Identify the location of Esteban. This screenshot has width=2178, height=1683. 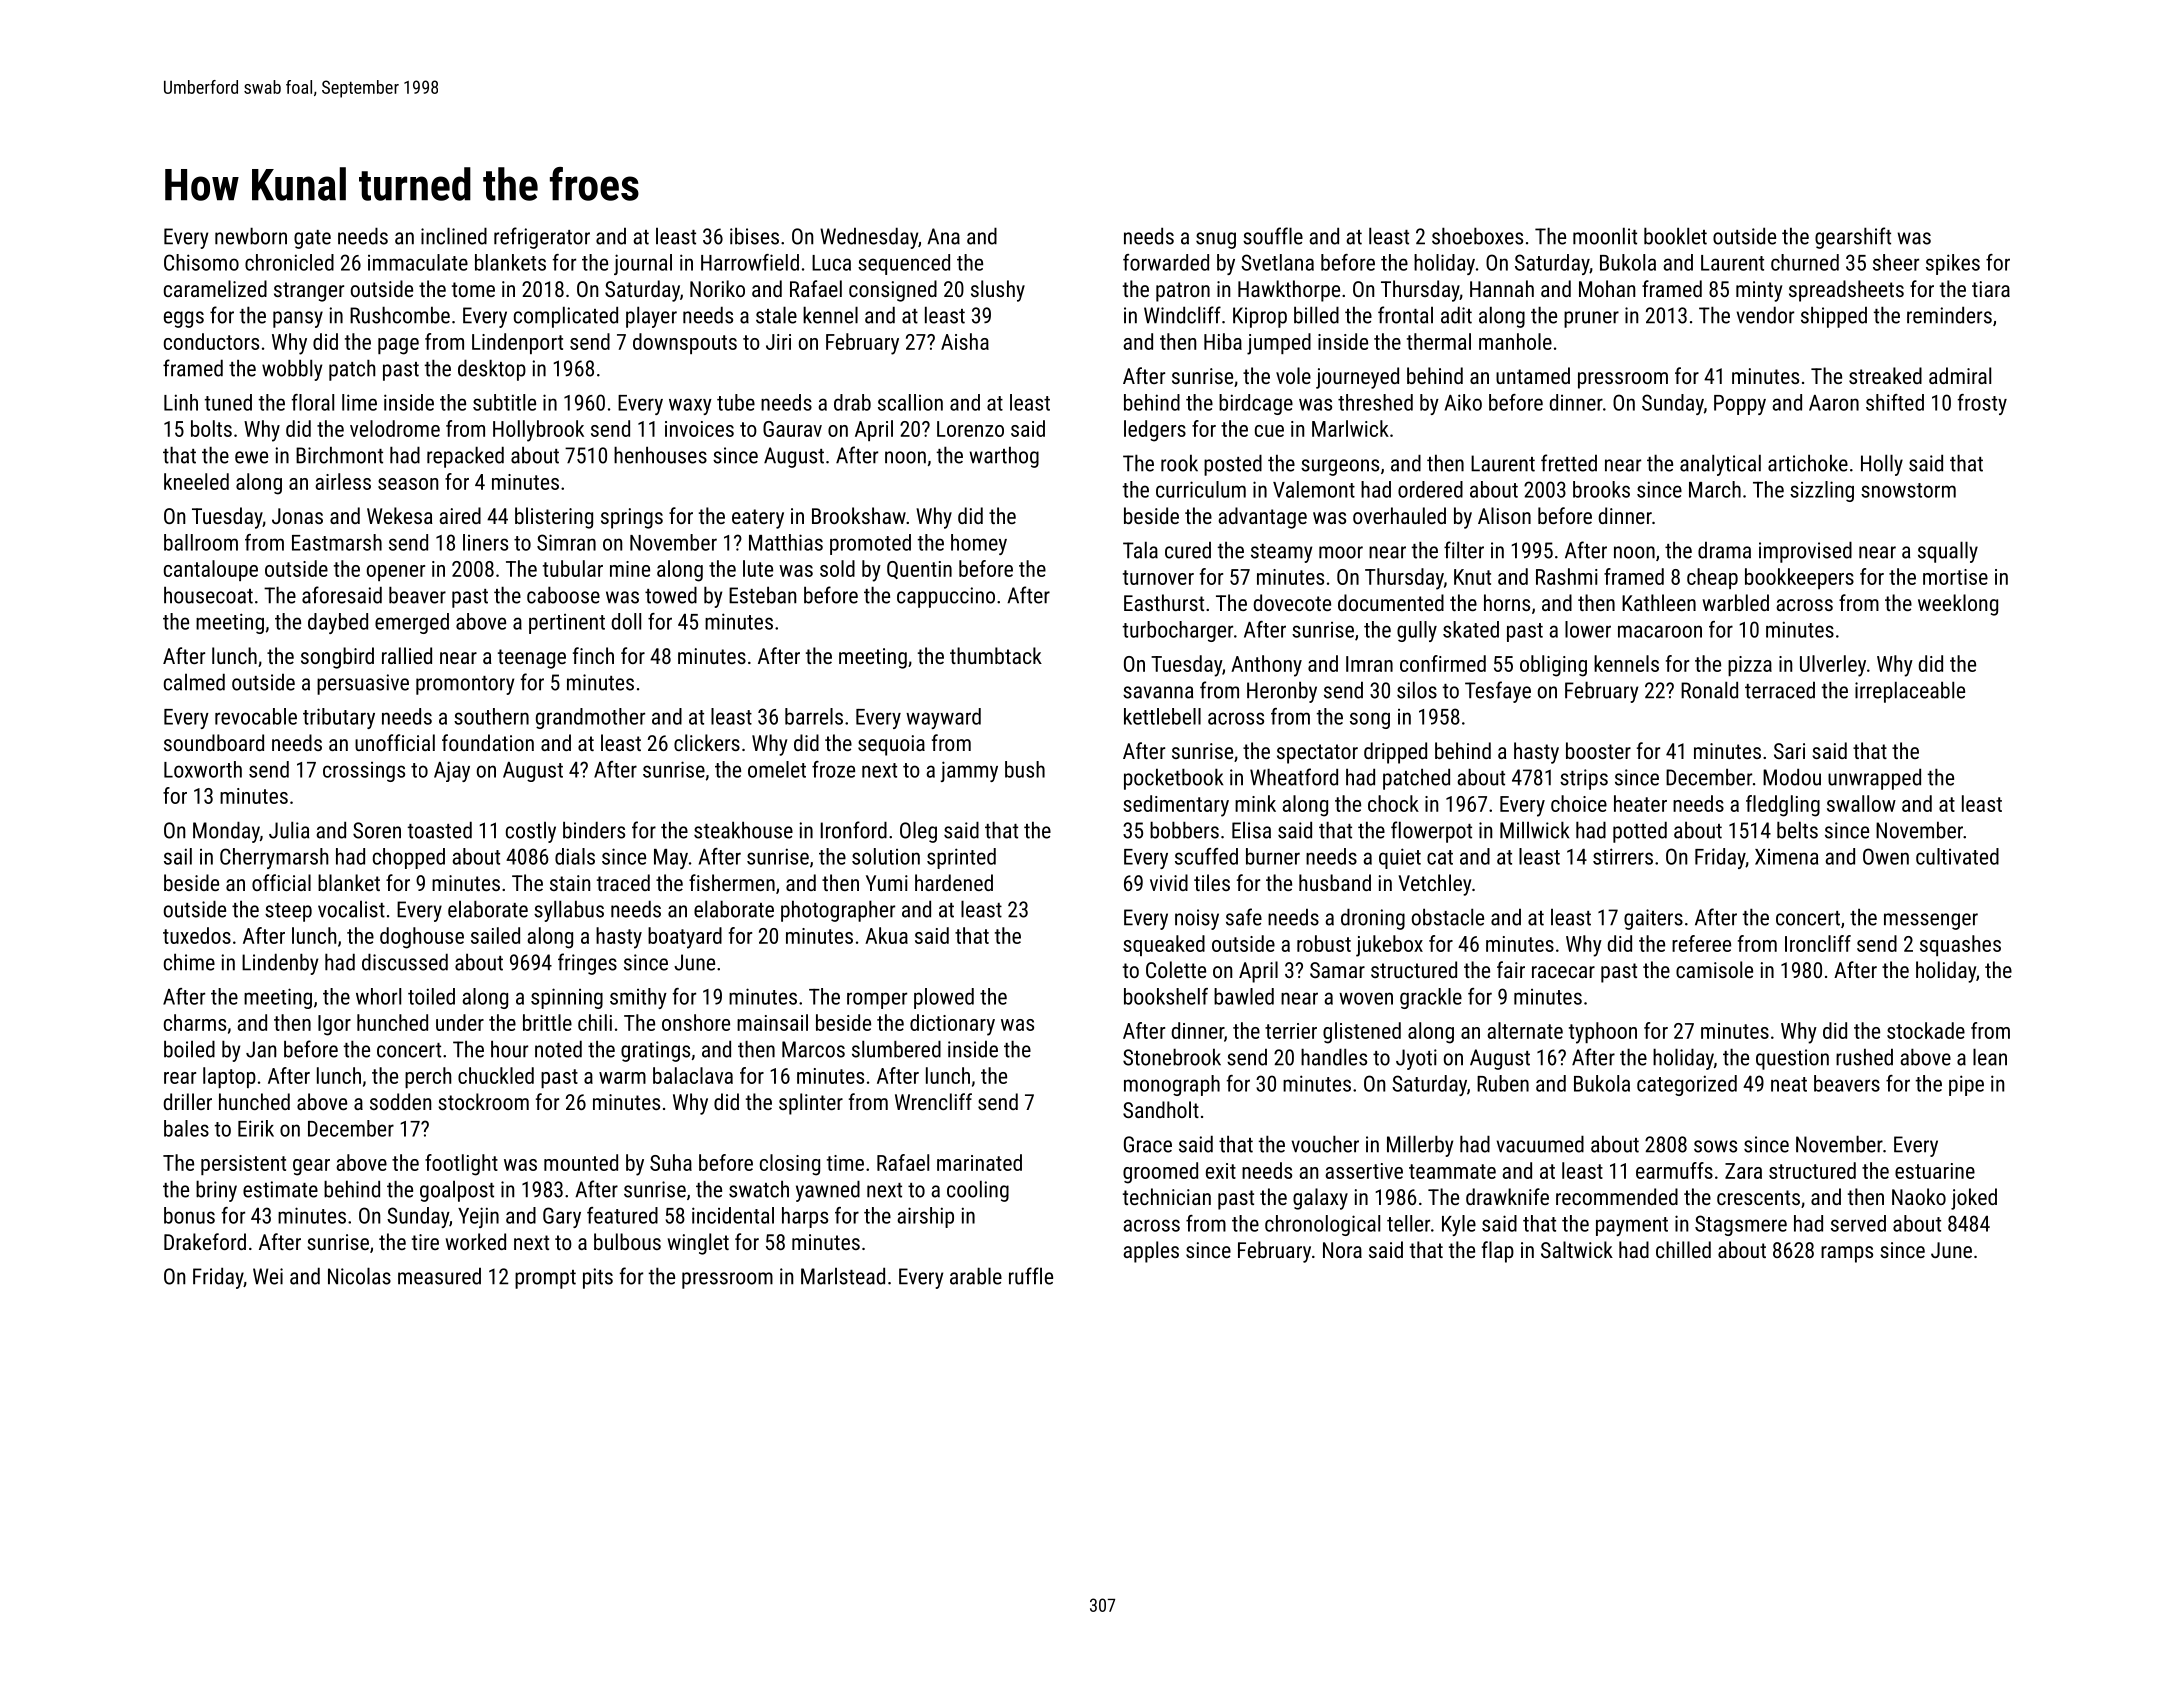
(762, 595).
